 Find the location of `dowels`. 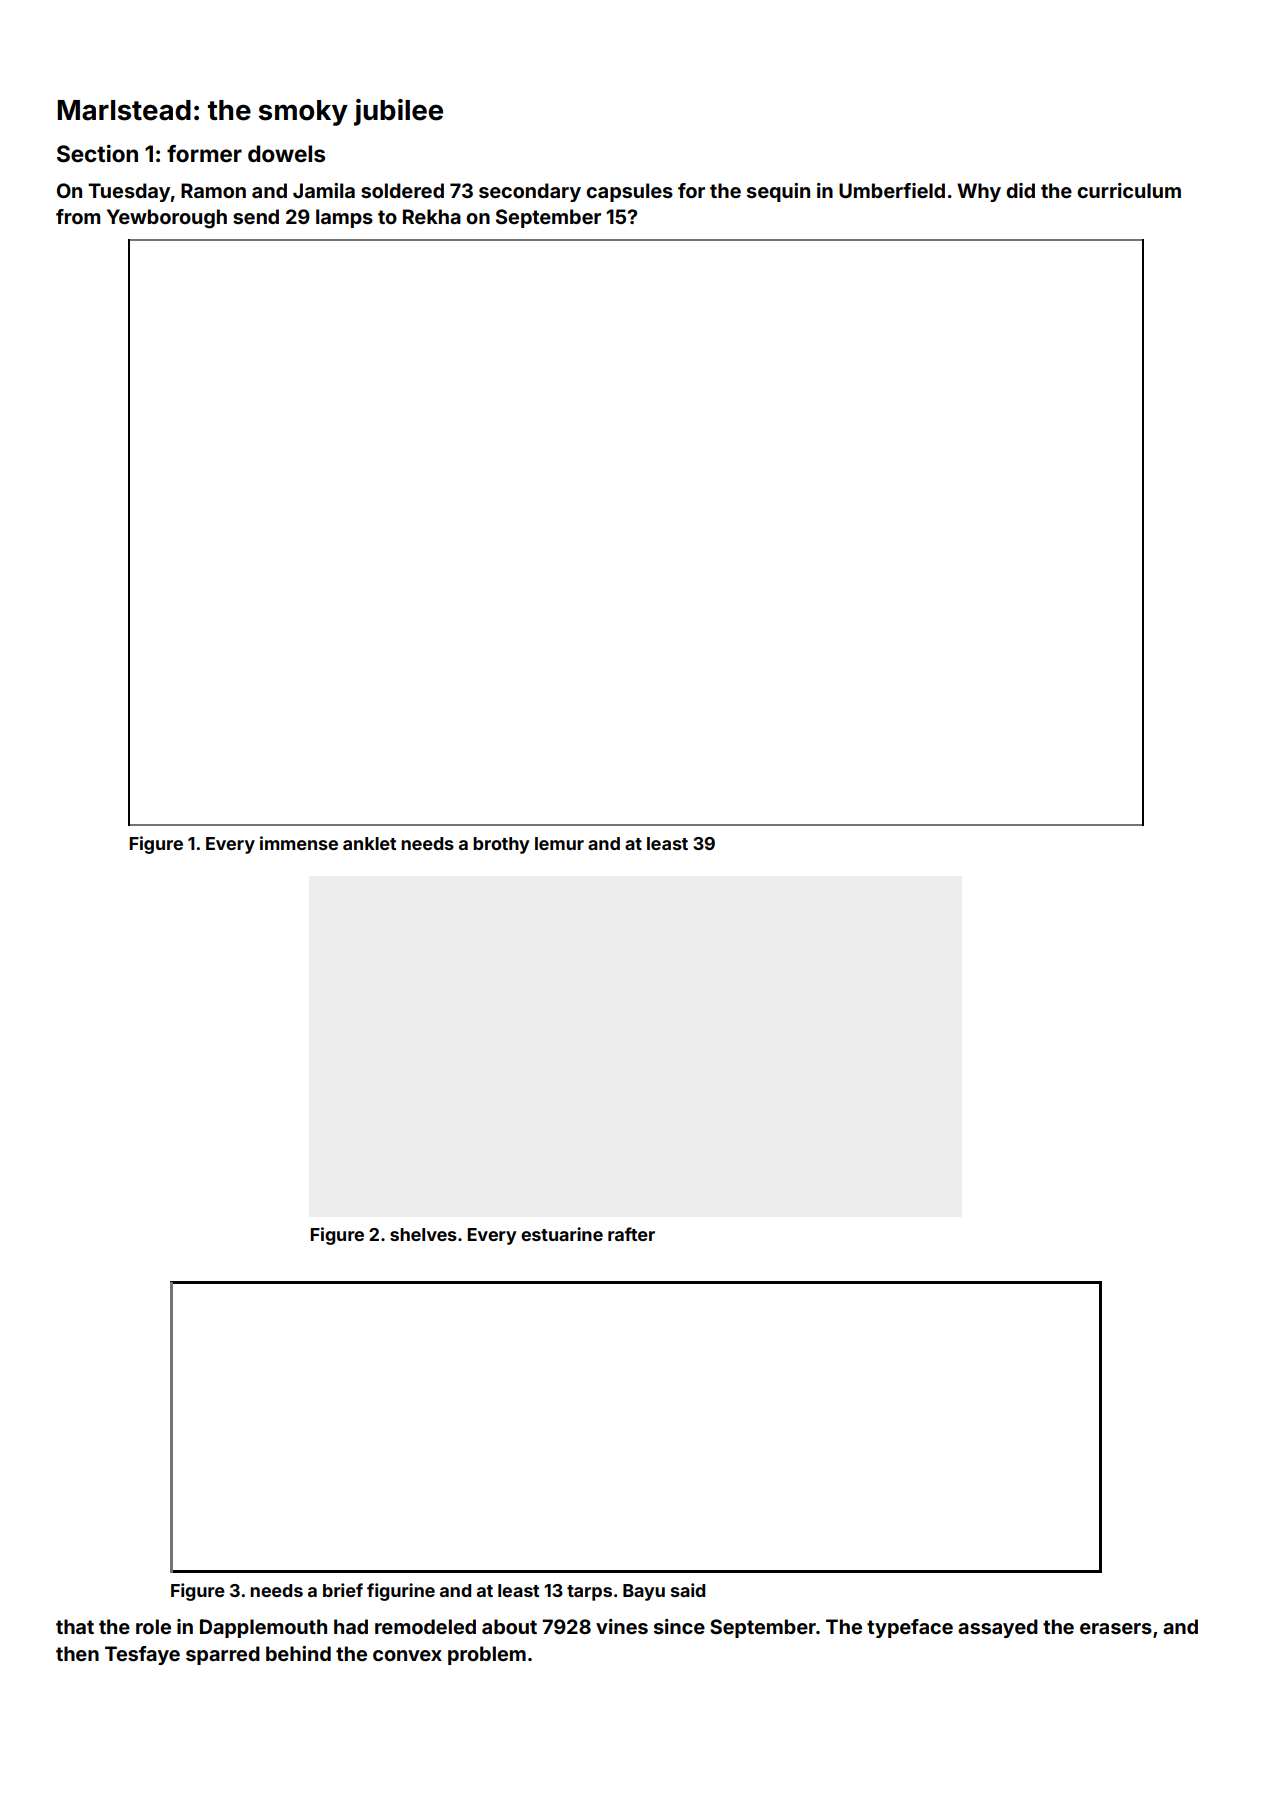

dowels is located at coordinates (286, 153).
